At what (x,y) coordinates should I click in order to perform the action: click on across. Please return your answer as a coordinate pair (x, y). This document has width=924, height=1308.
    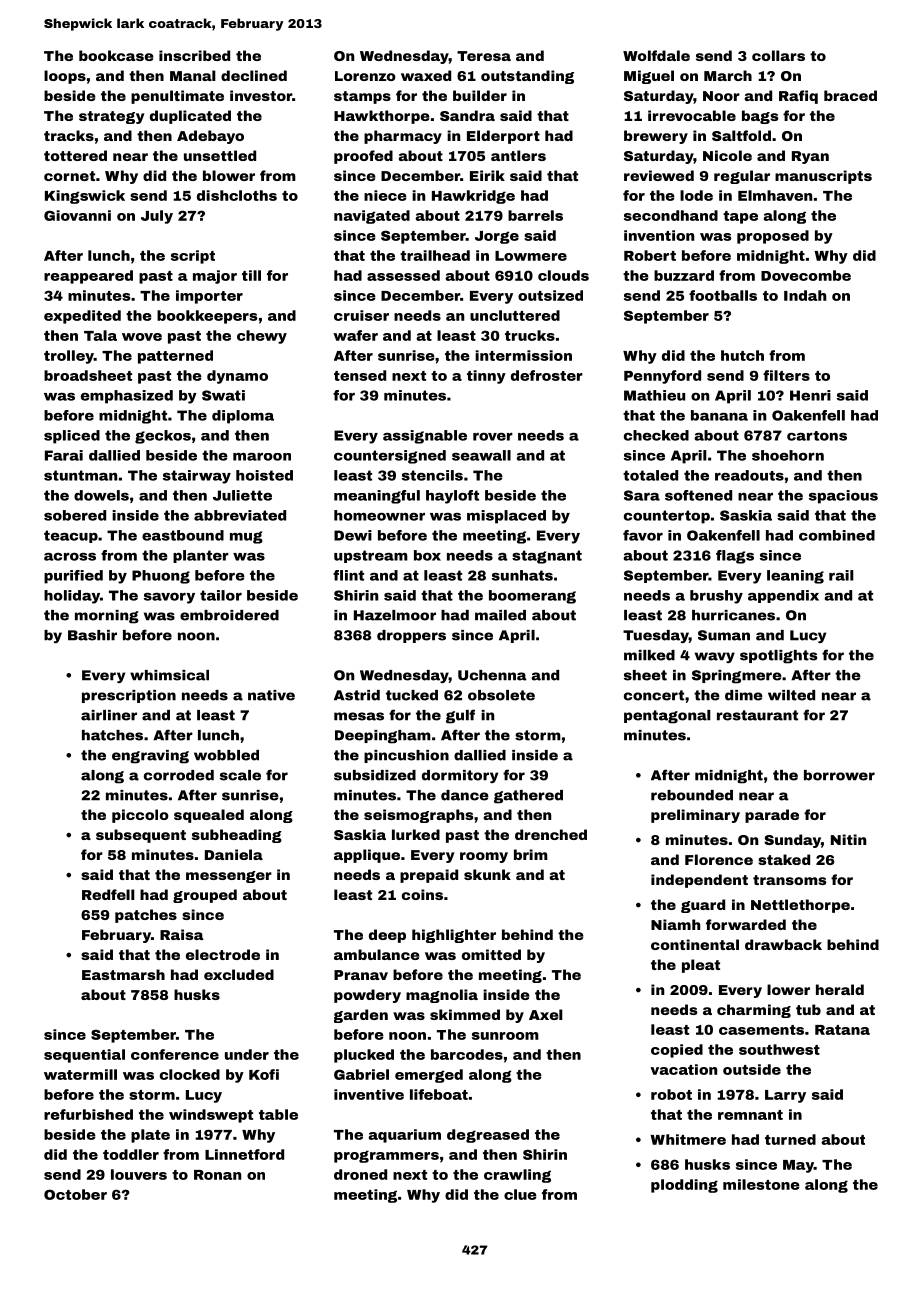
    Looking at the image, I should click on (70, 557).
